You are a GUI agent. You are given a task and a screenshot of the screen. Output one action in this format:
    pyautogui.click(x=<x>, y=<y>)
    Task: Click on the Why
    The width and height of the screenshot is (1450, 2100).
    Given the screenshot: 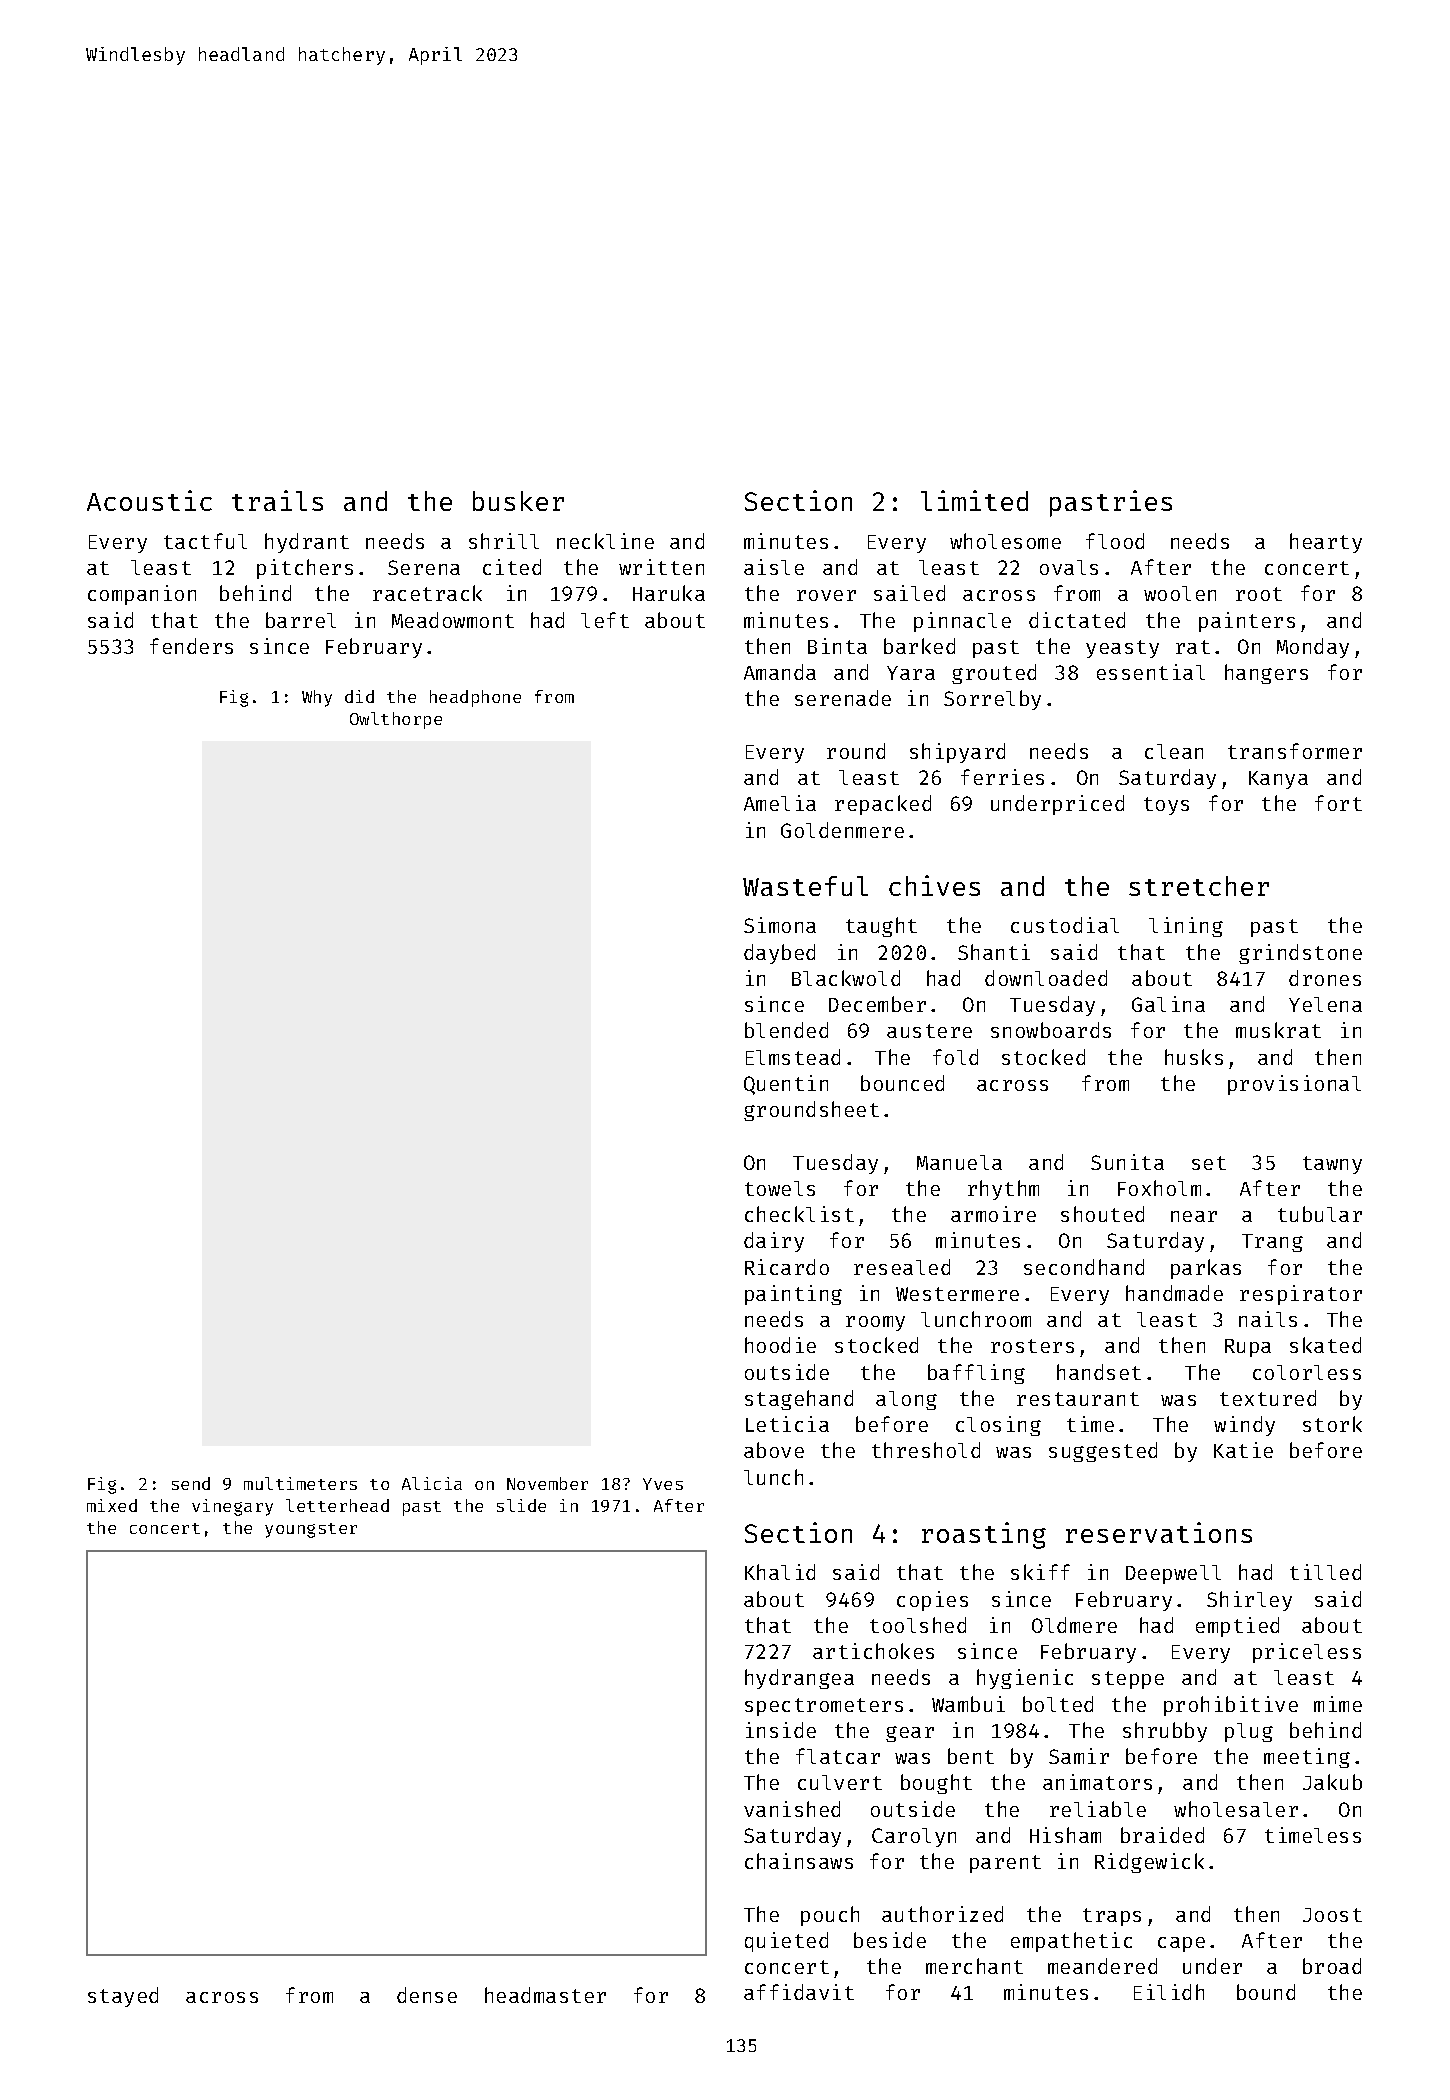 What is the action you would take?
    pyautogui.click(x=317, y=698)
